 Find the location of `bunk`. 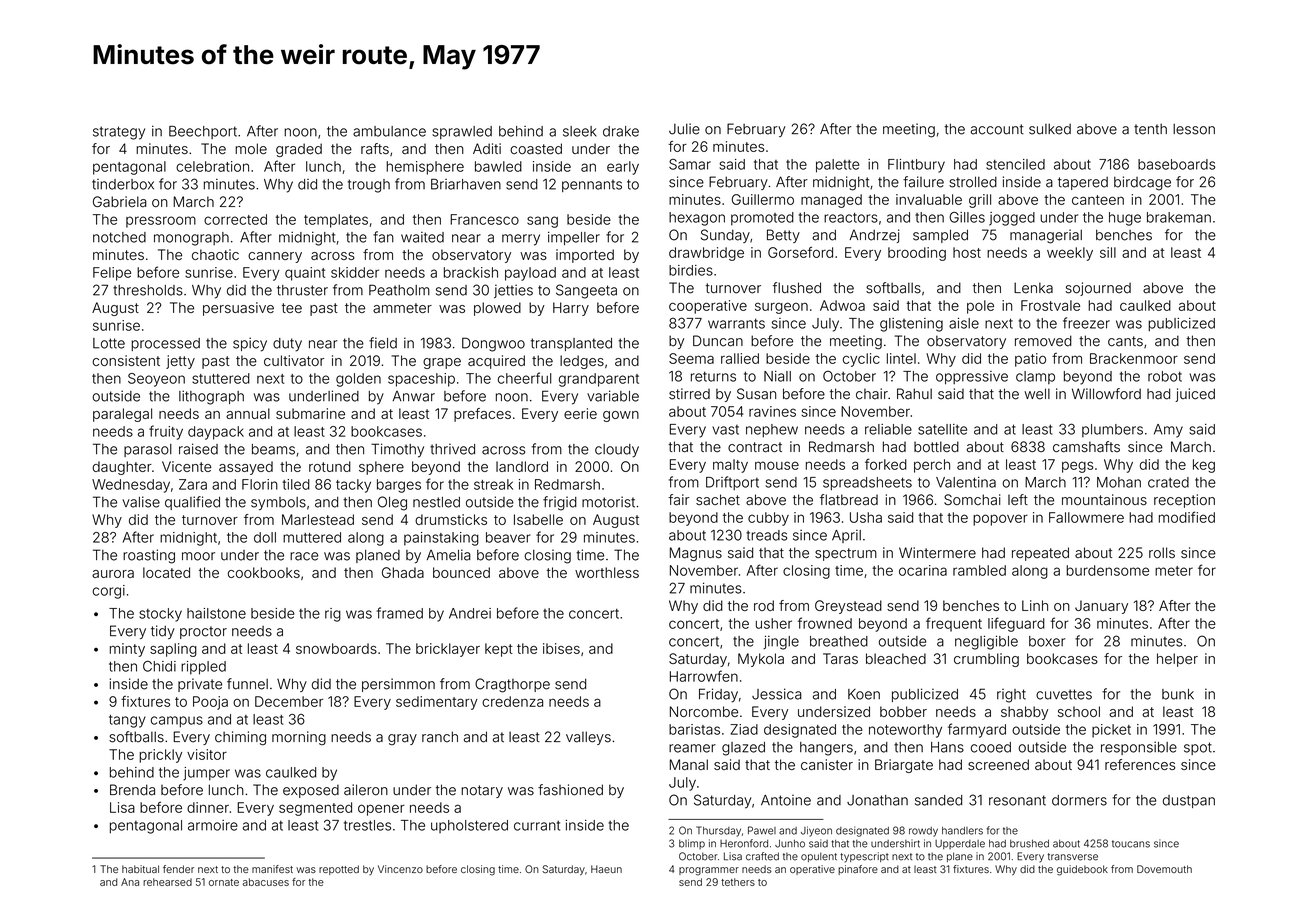

bunk is located at coordinates (1178, 694).
